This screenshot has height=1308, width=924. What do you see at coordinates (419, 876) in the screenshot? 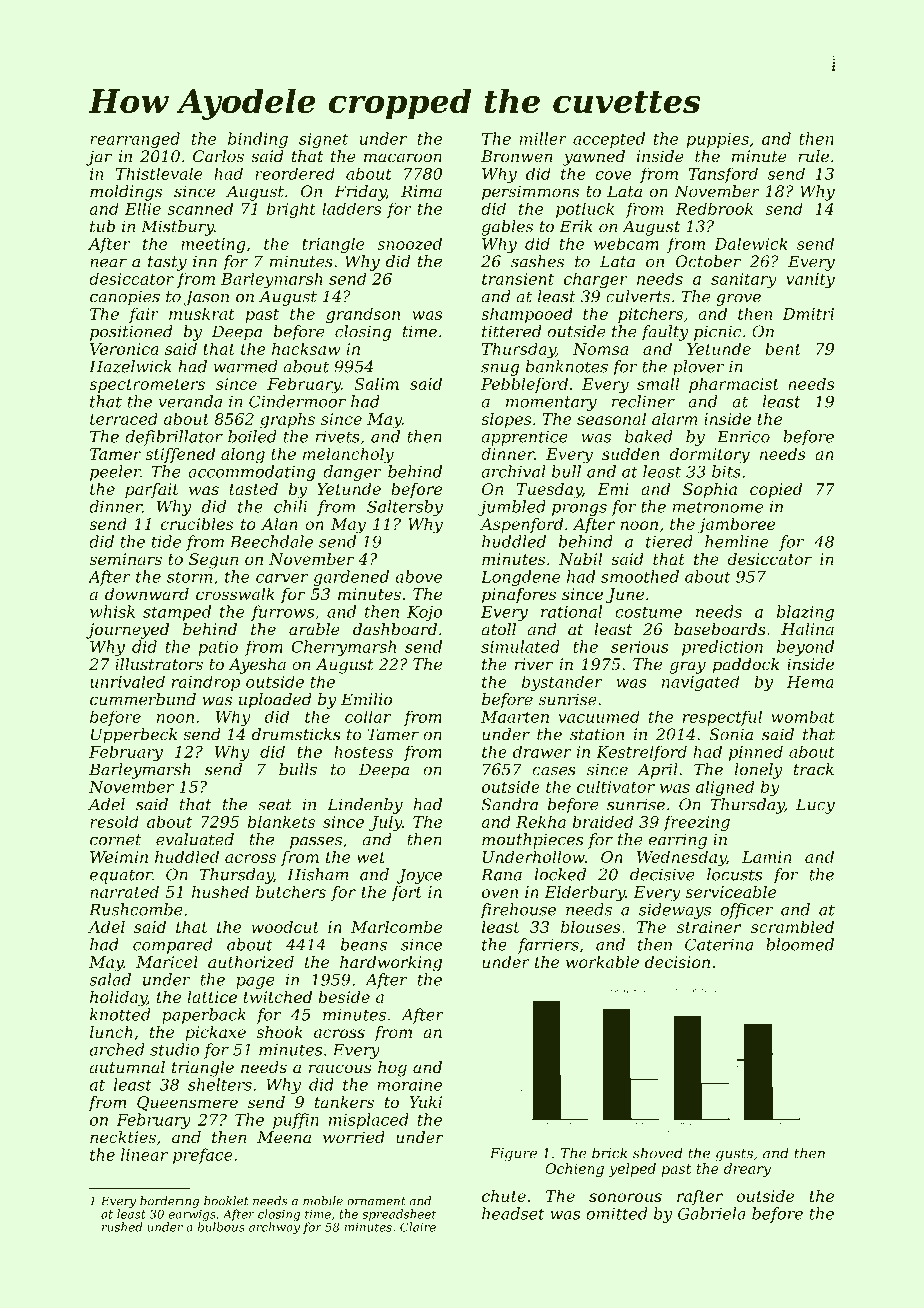
I see `Joyce` at bounding box center [419, 876].
